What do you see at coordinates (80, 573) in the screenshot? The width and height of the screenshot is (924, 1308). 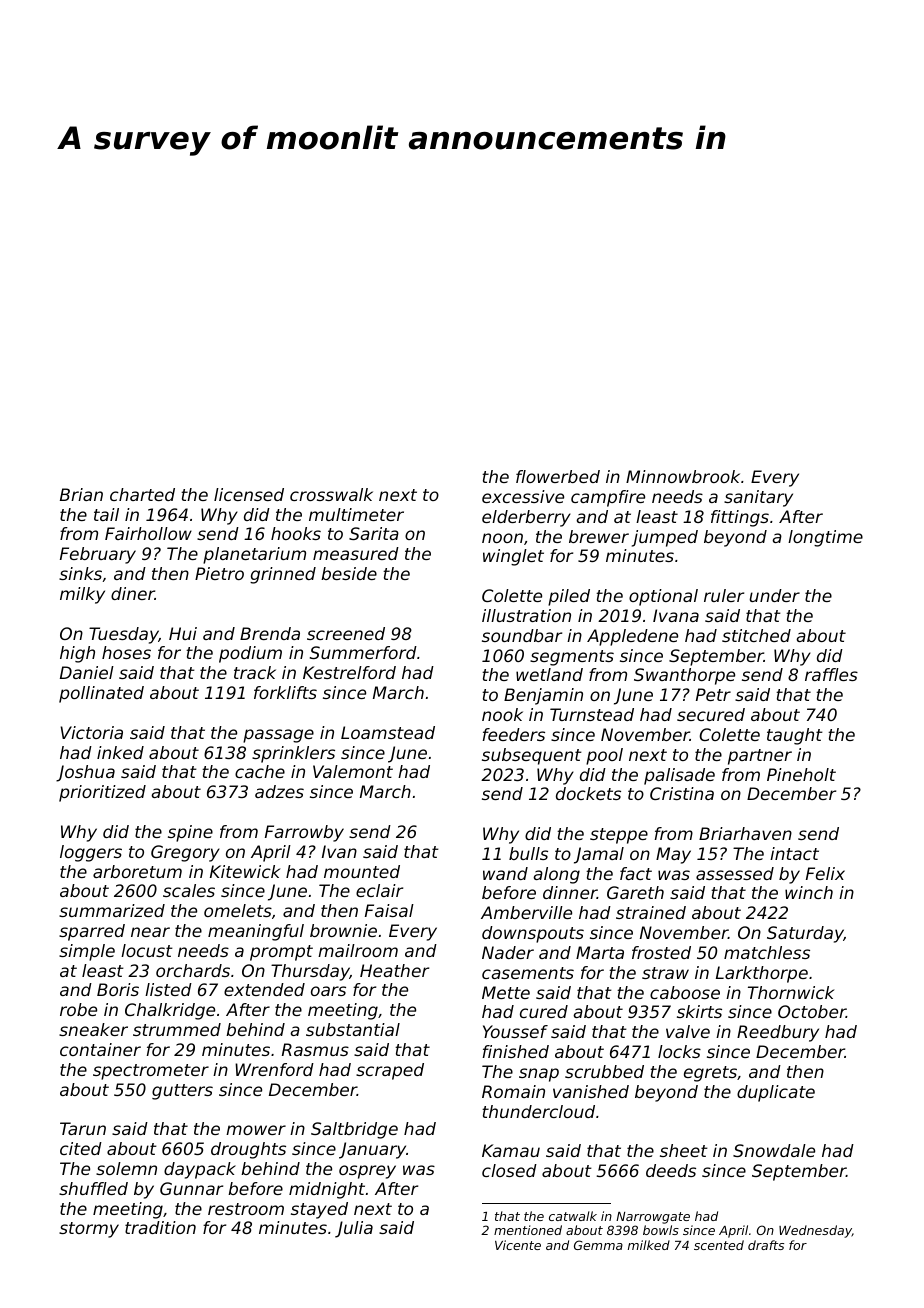 I see `sinks` at bounding box center [80, 573].
